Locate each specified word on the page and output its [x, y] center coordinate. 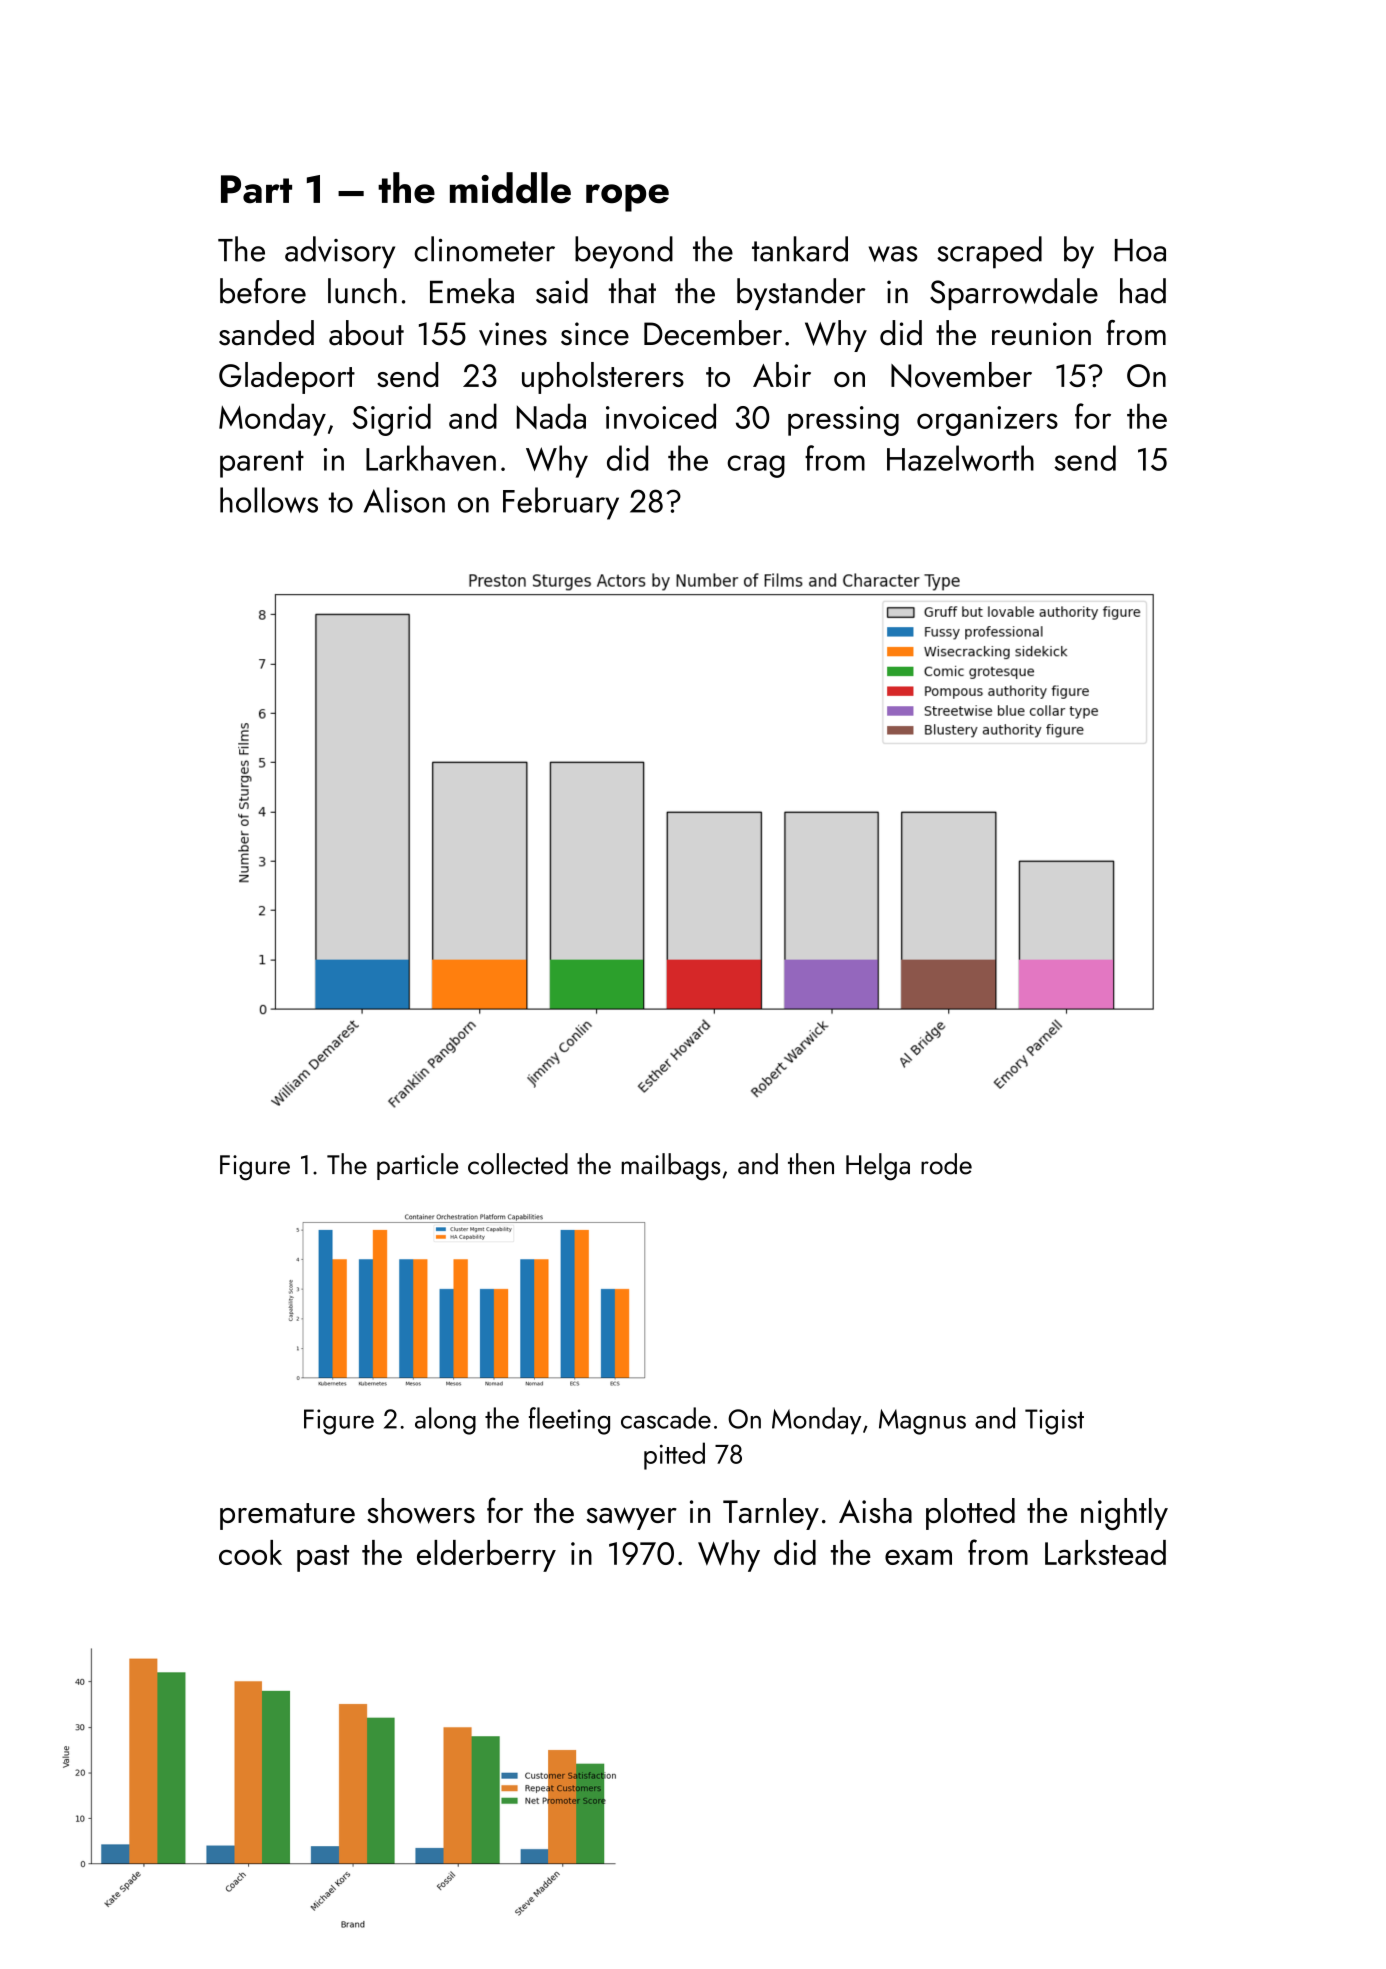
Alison [404, 500]
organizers [987, 421]
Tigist [1054, 1422]
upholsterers [603, 378]
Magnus [922, 1422]
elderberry [486, 1556]
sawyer [632, 1518]
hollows [269, 500]
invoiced [661, 416]
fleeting [569, 1421]
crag [756, 466]
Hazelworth [960, 458]
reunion [1041, 334]
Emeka [472, 291]
